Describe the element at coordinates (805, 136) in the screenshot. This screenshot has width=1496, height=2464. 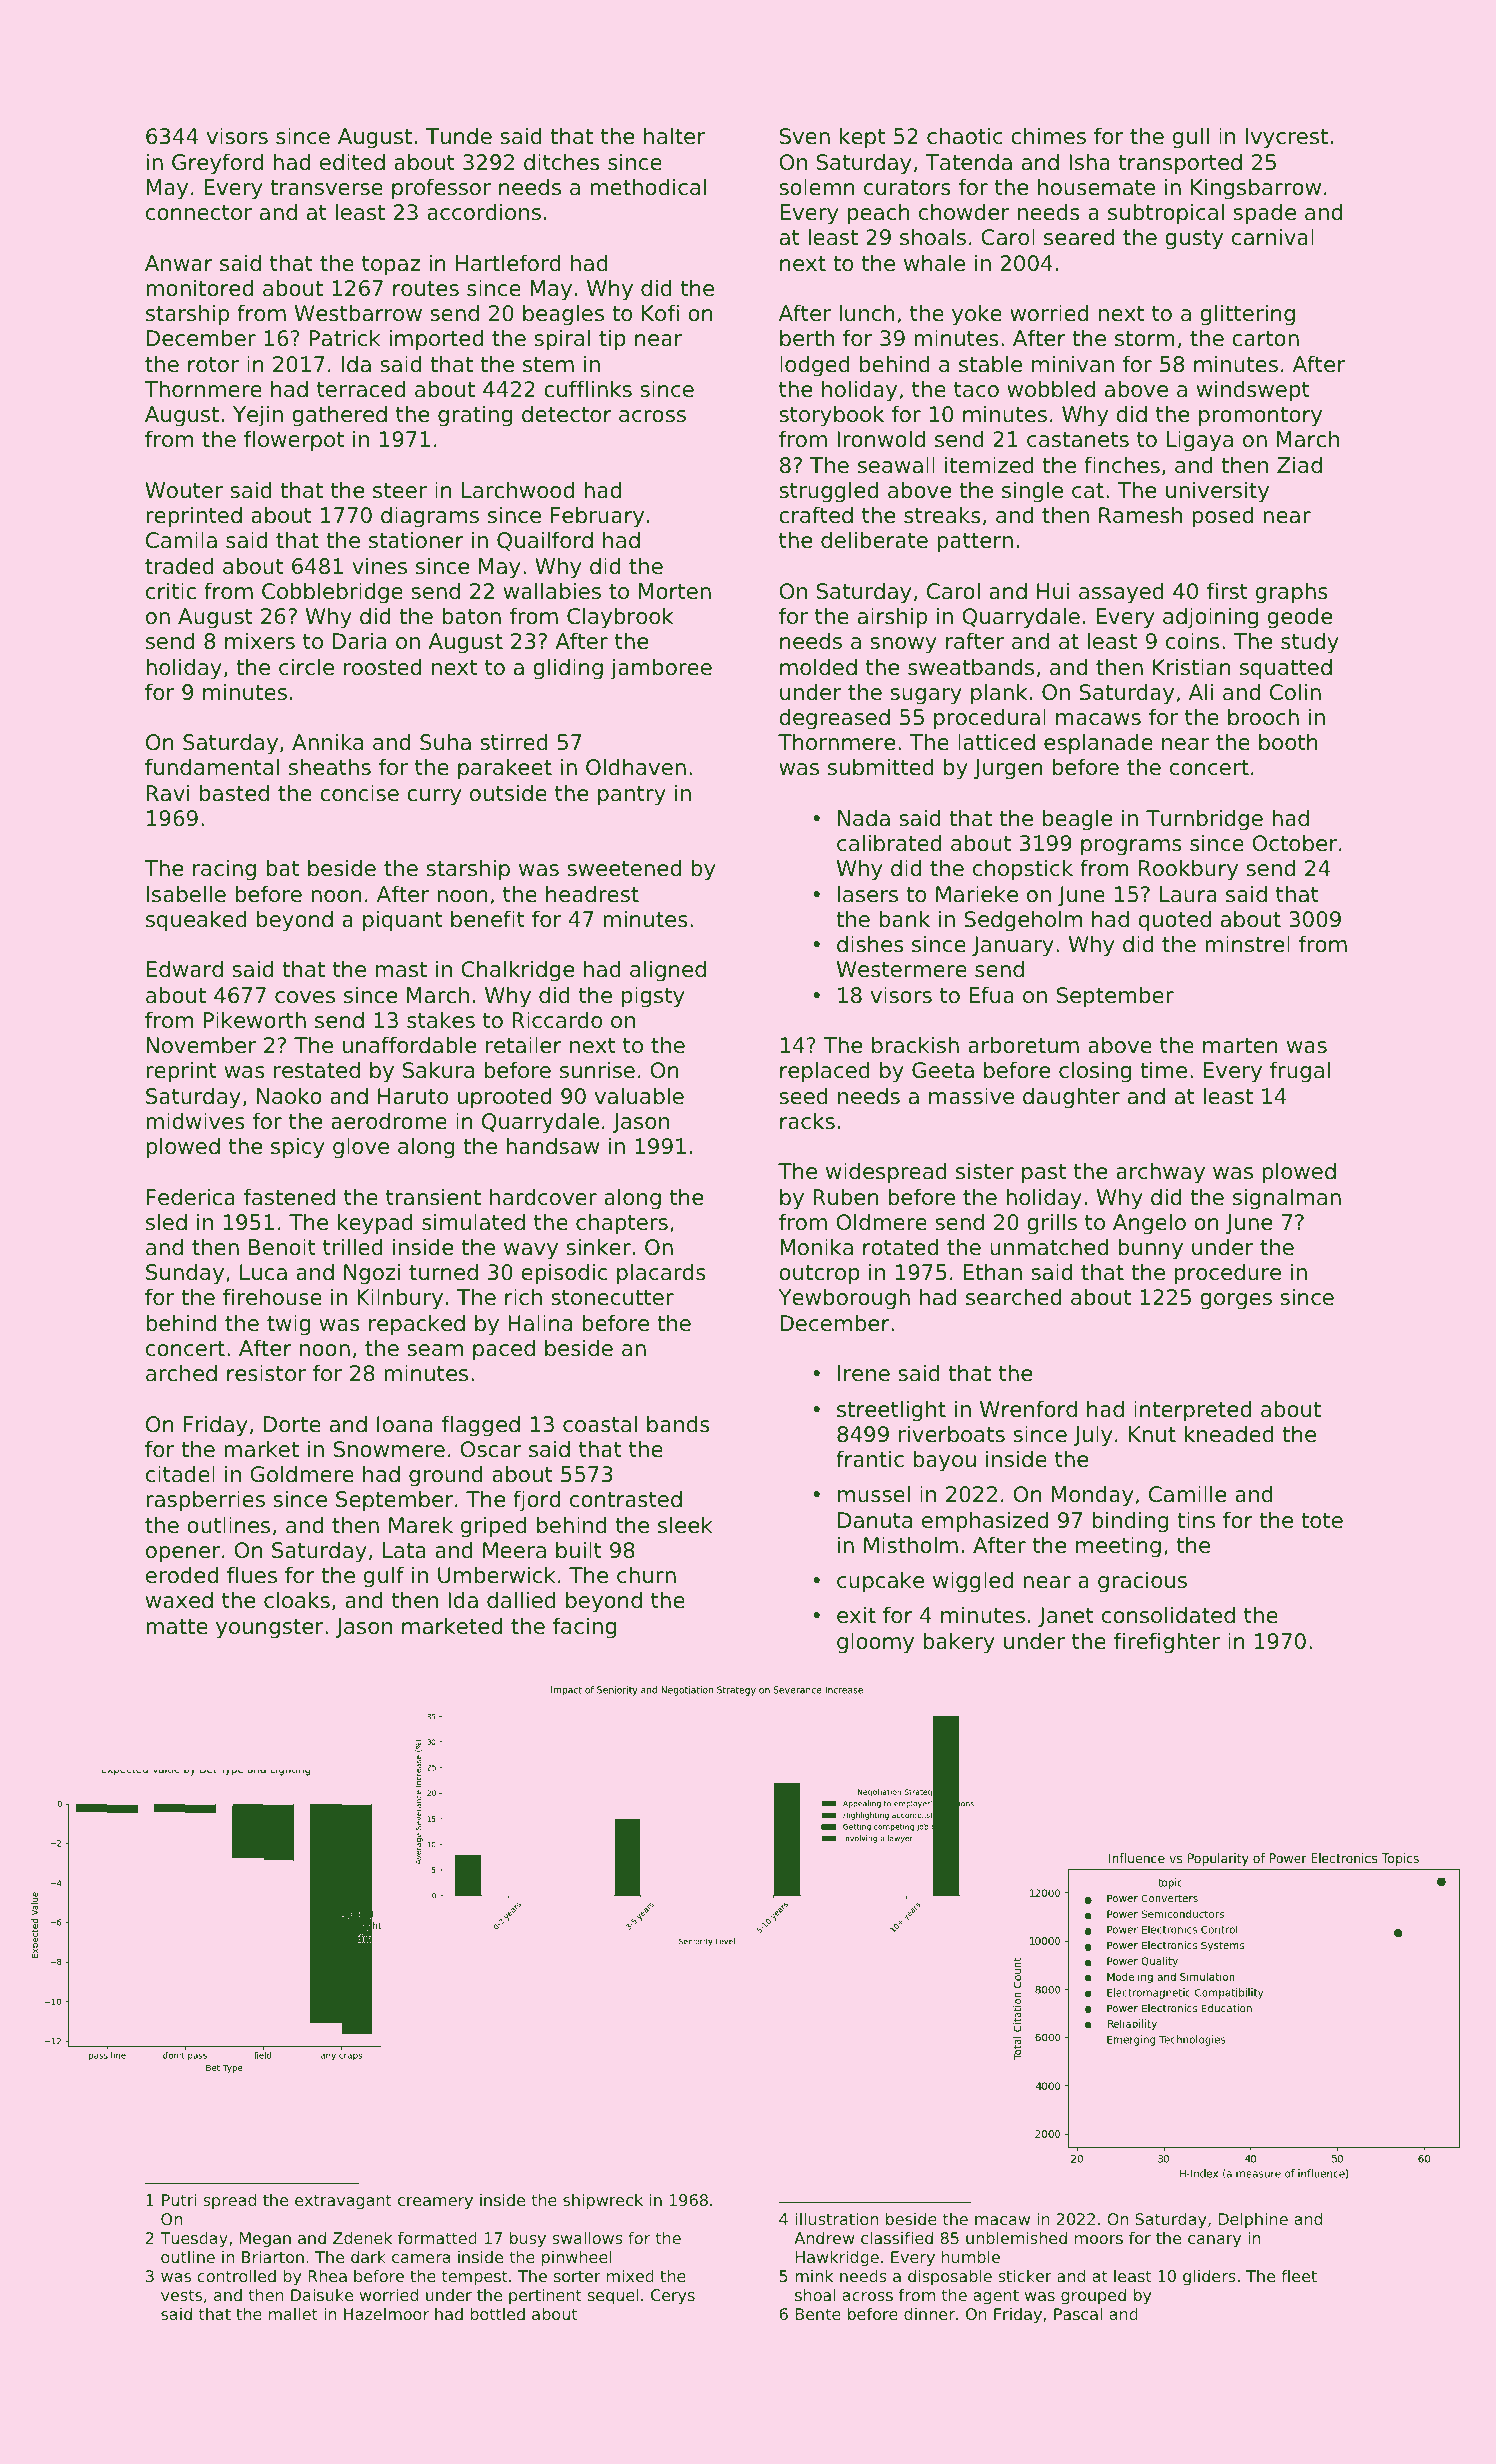
I see `Sven` at that location.
